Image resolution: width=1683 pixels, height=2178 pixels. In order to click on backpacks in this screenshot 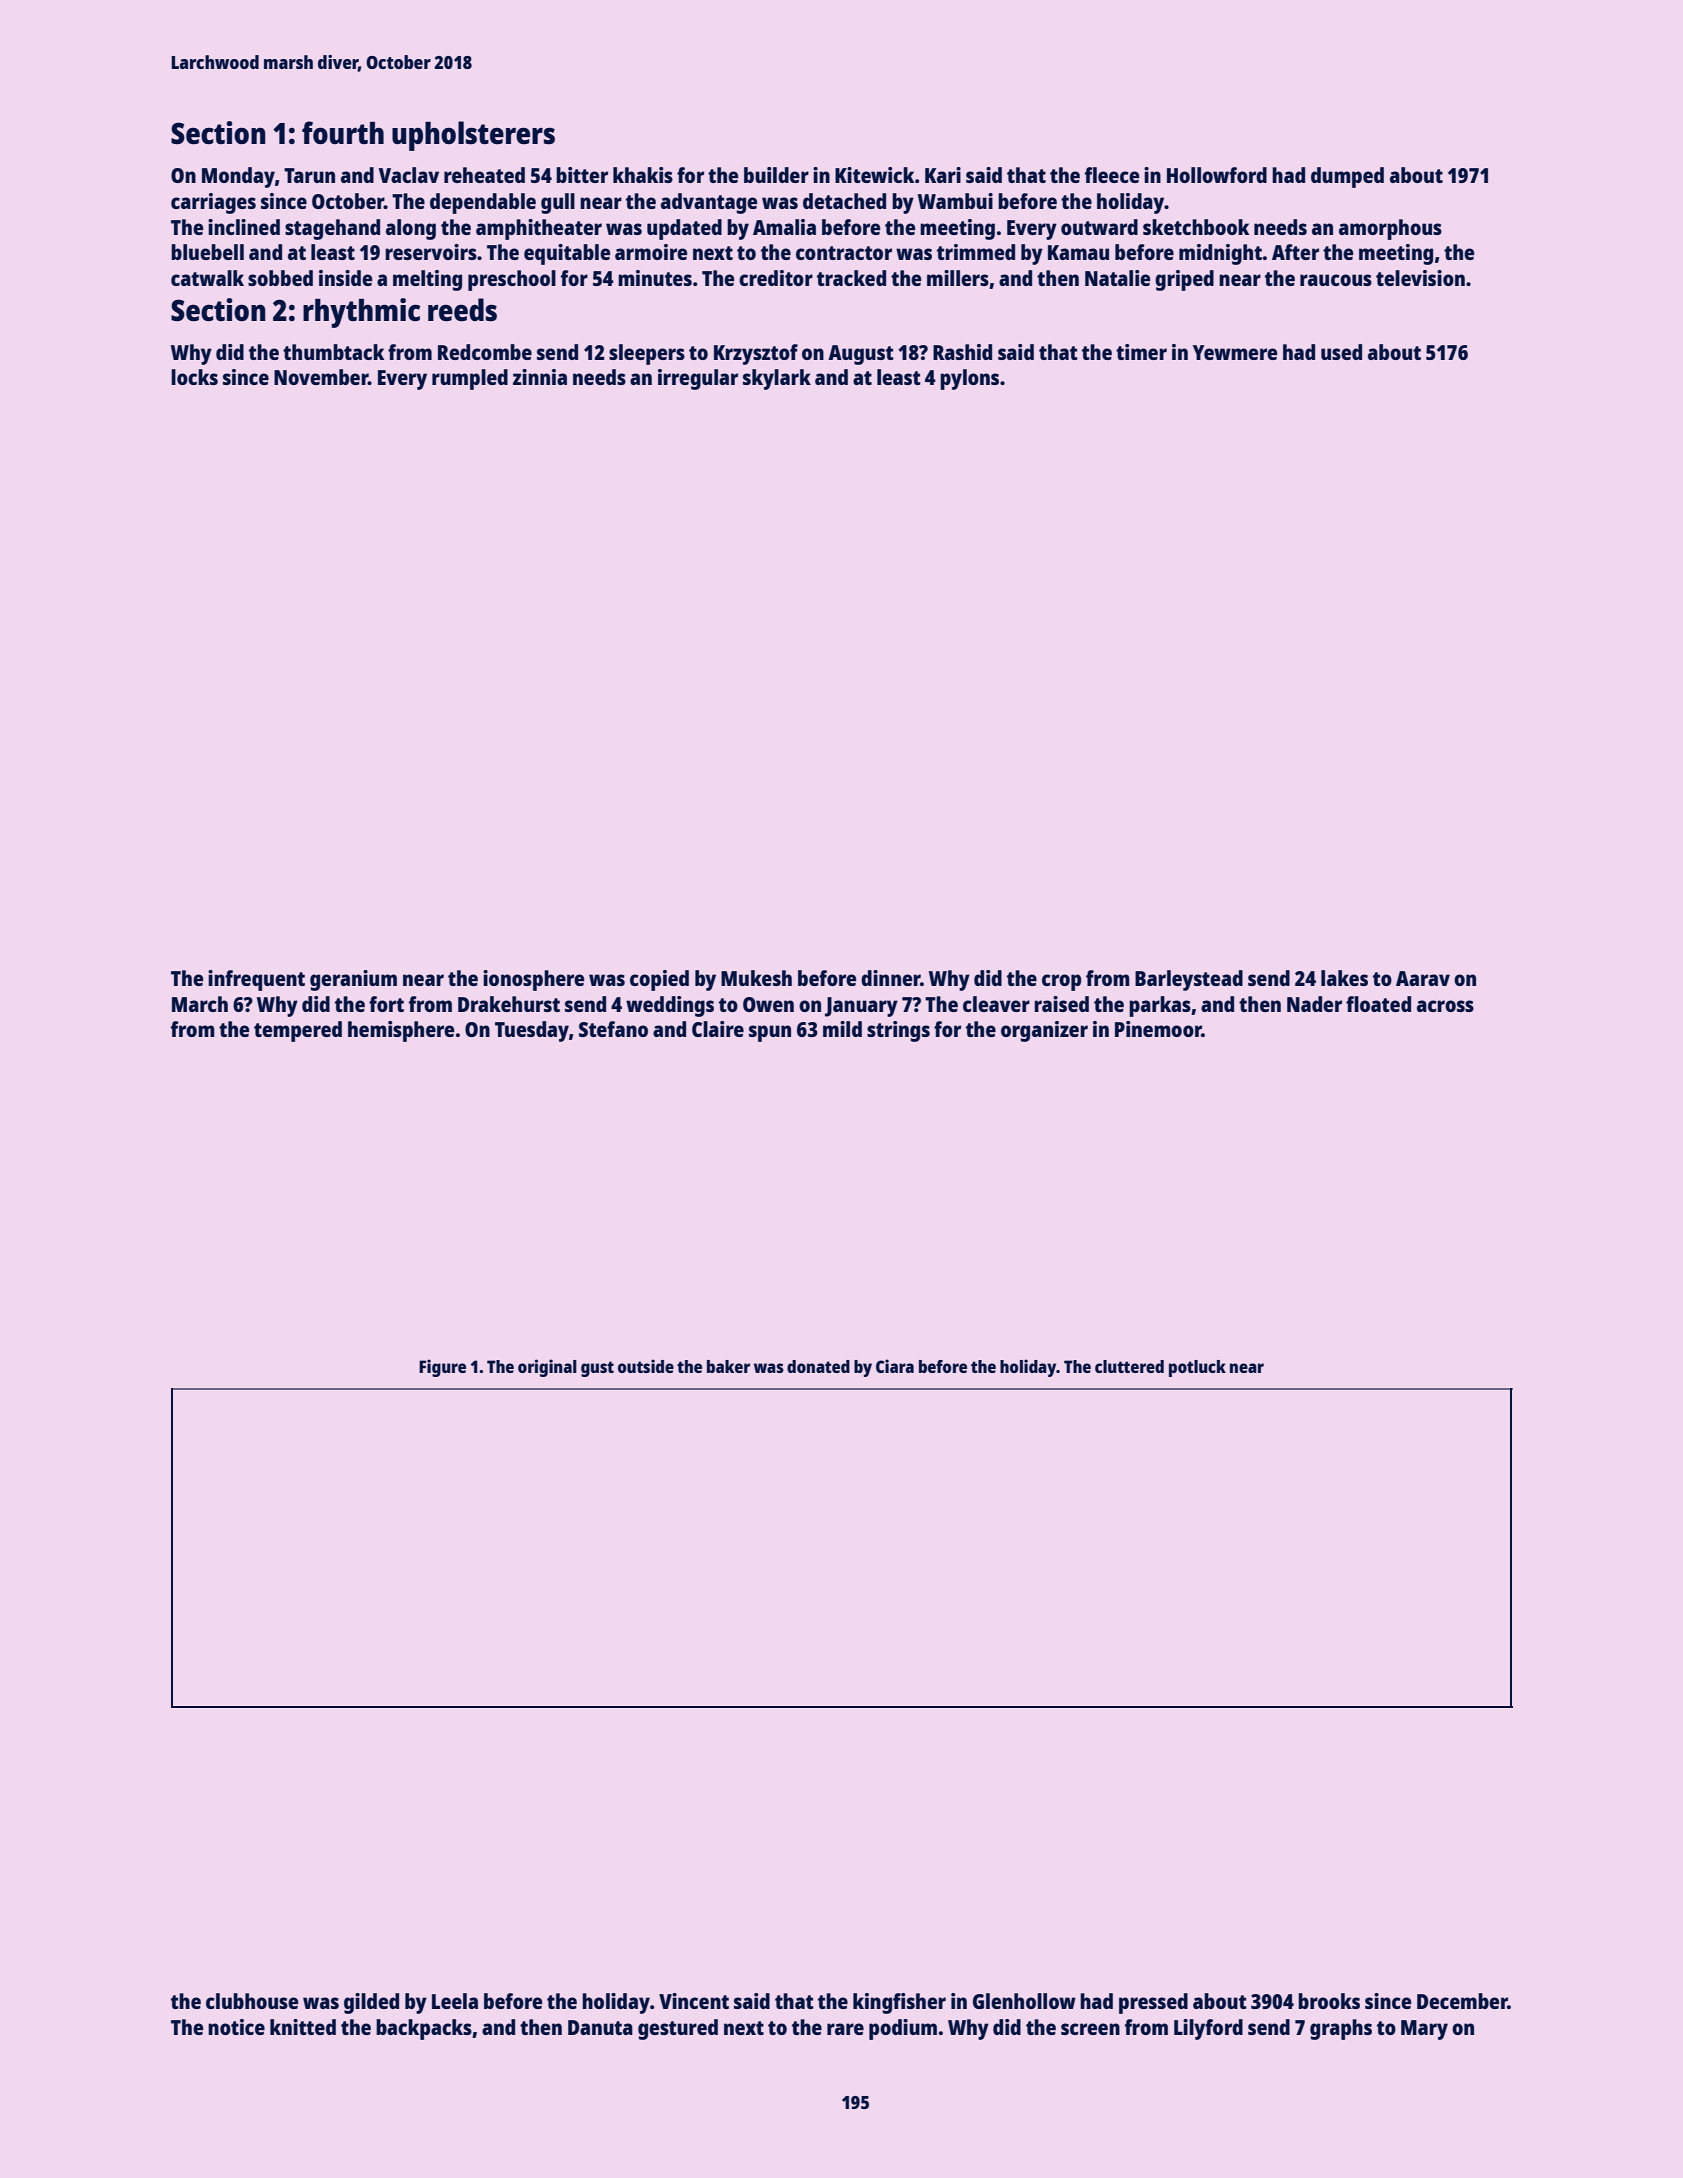, I will do `click(424, 2029)`.
